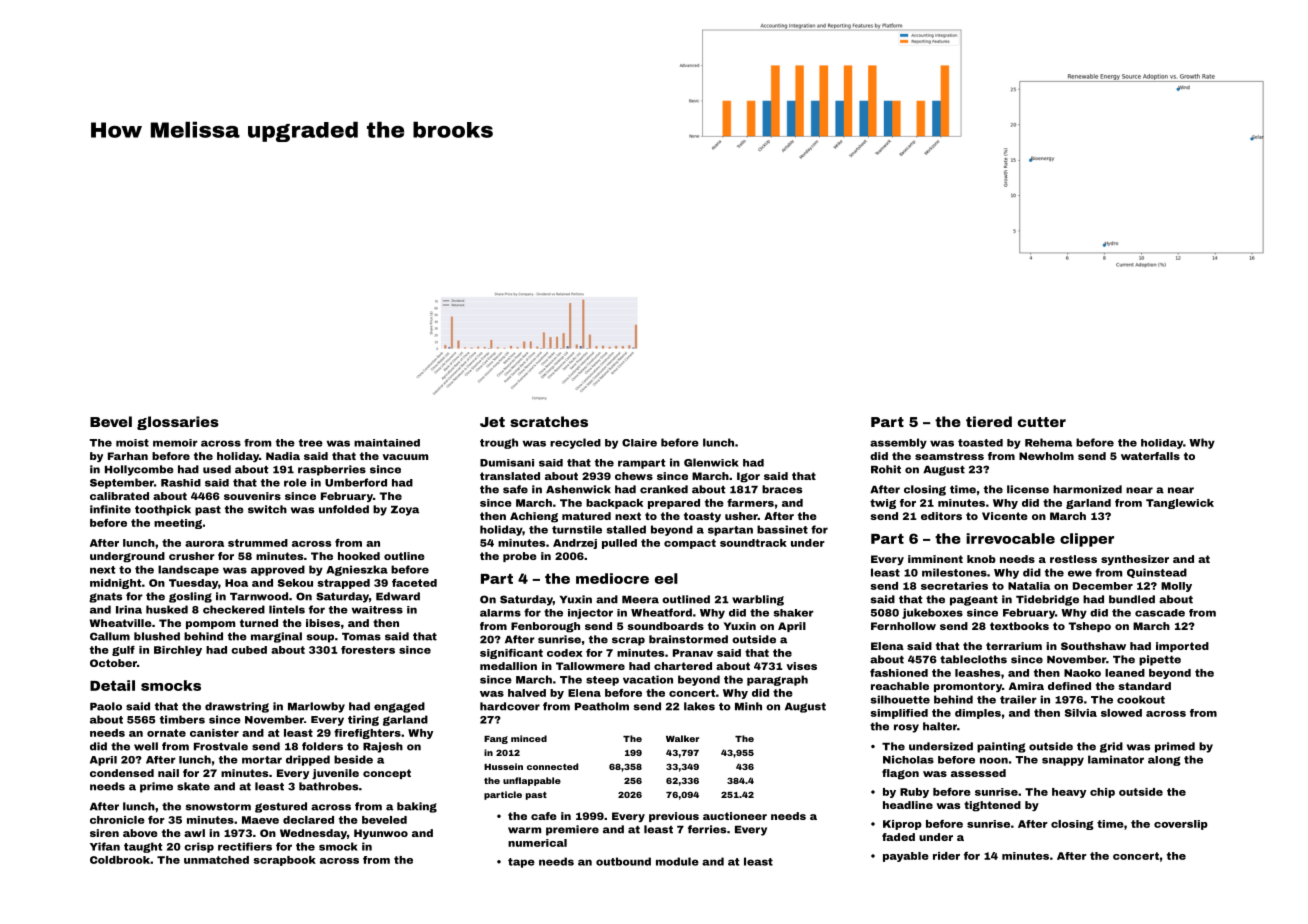  I want to click on noon, so click(994, 760).
